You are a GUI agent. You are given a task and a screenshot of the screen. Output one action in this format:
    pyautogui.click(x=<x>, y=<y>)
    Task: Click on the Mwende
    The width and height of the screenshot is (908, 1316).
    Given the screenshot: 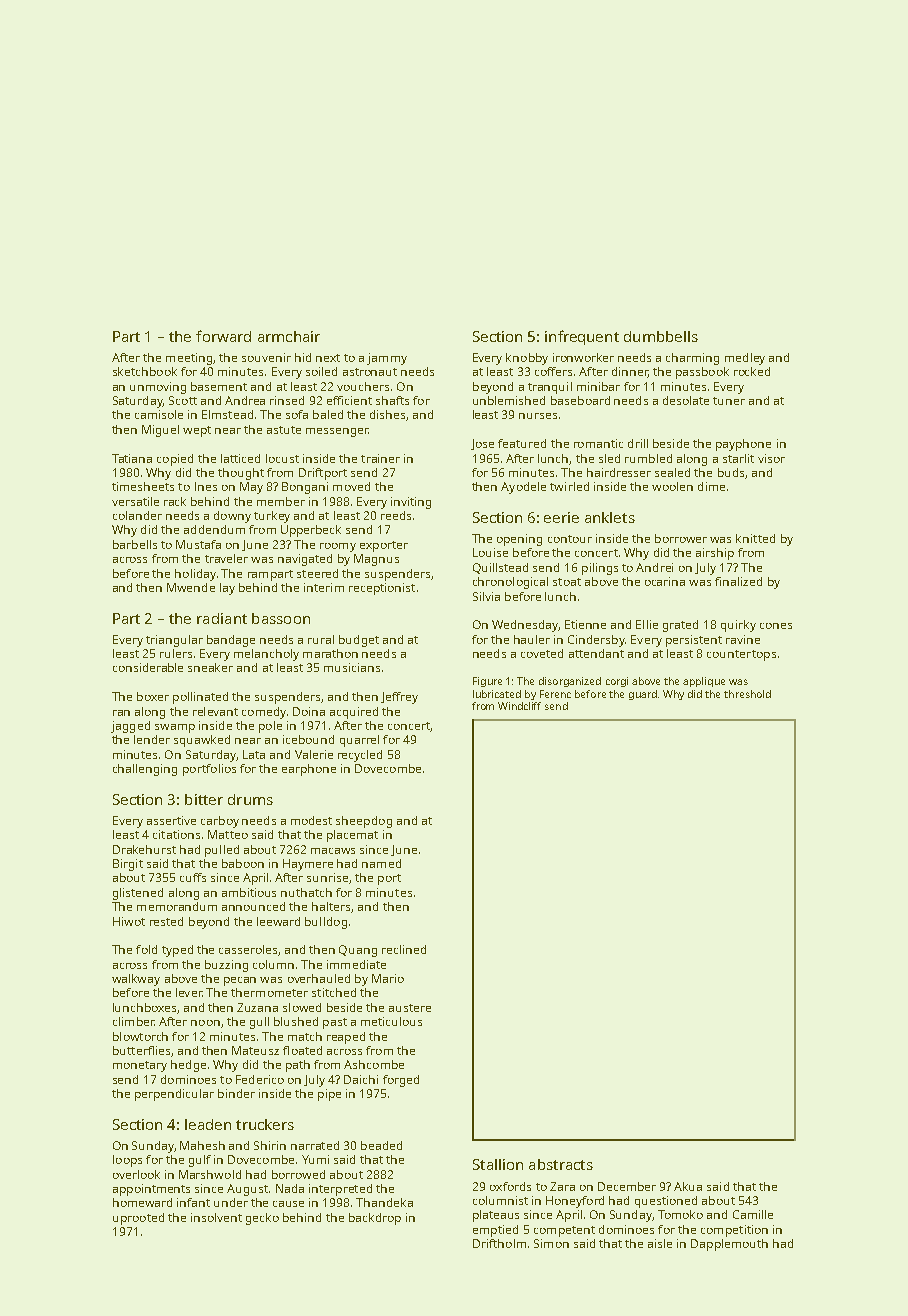 What is the action you would take?
    pyautogui.click(x=191, y=587)
